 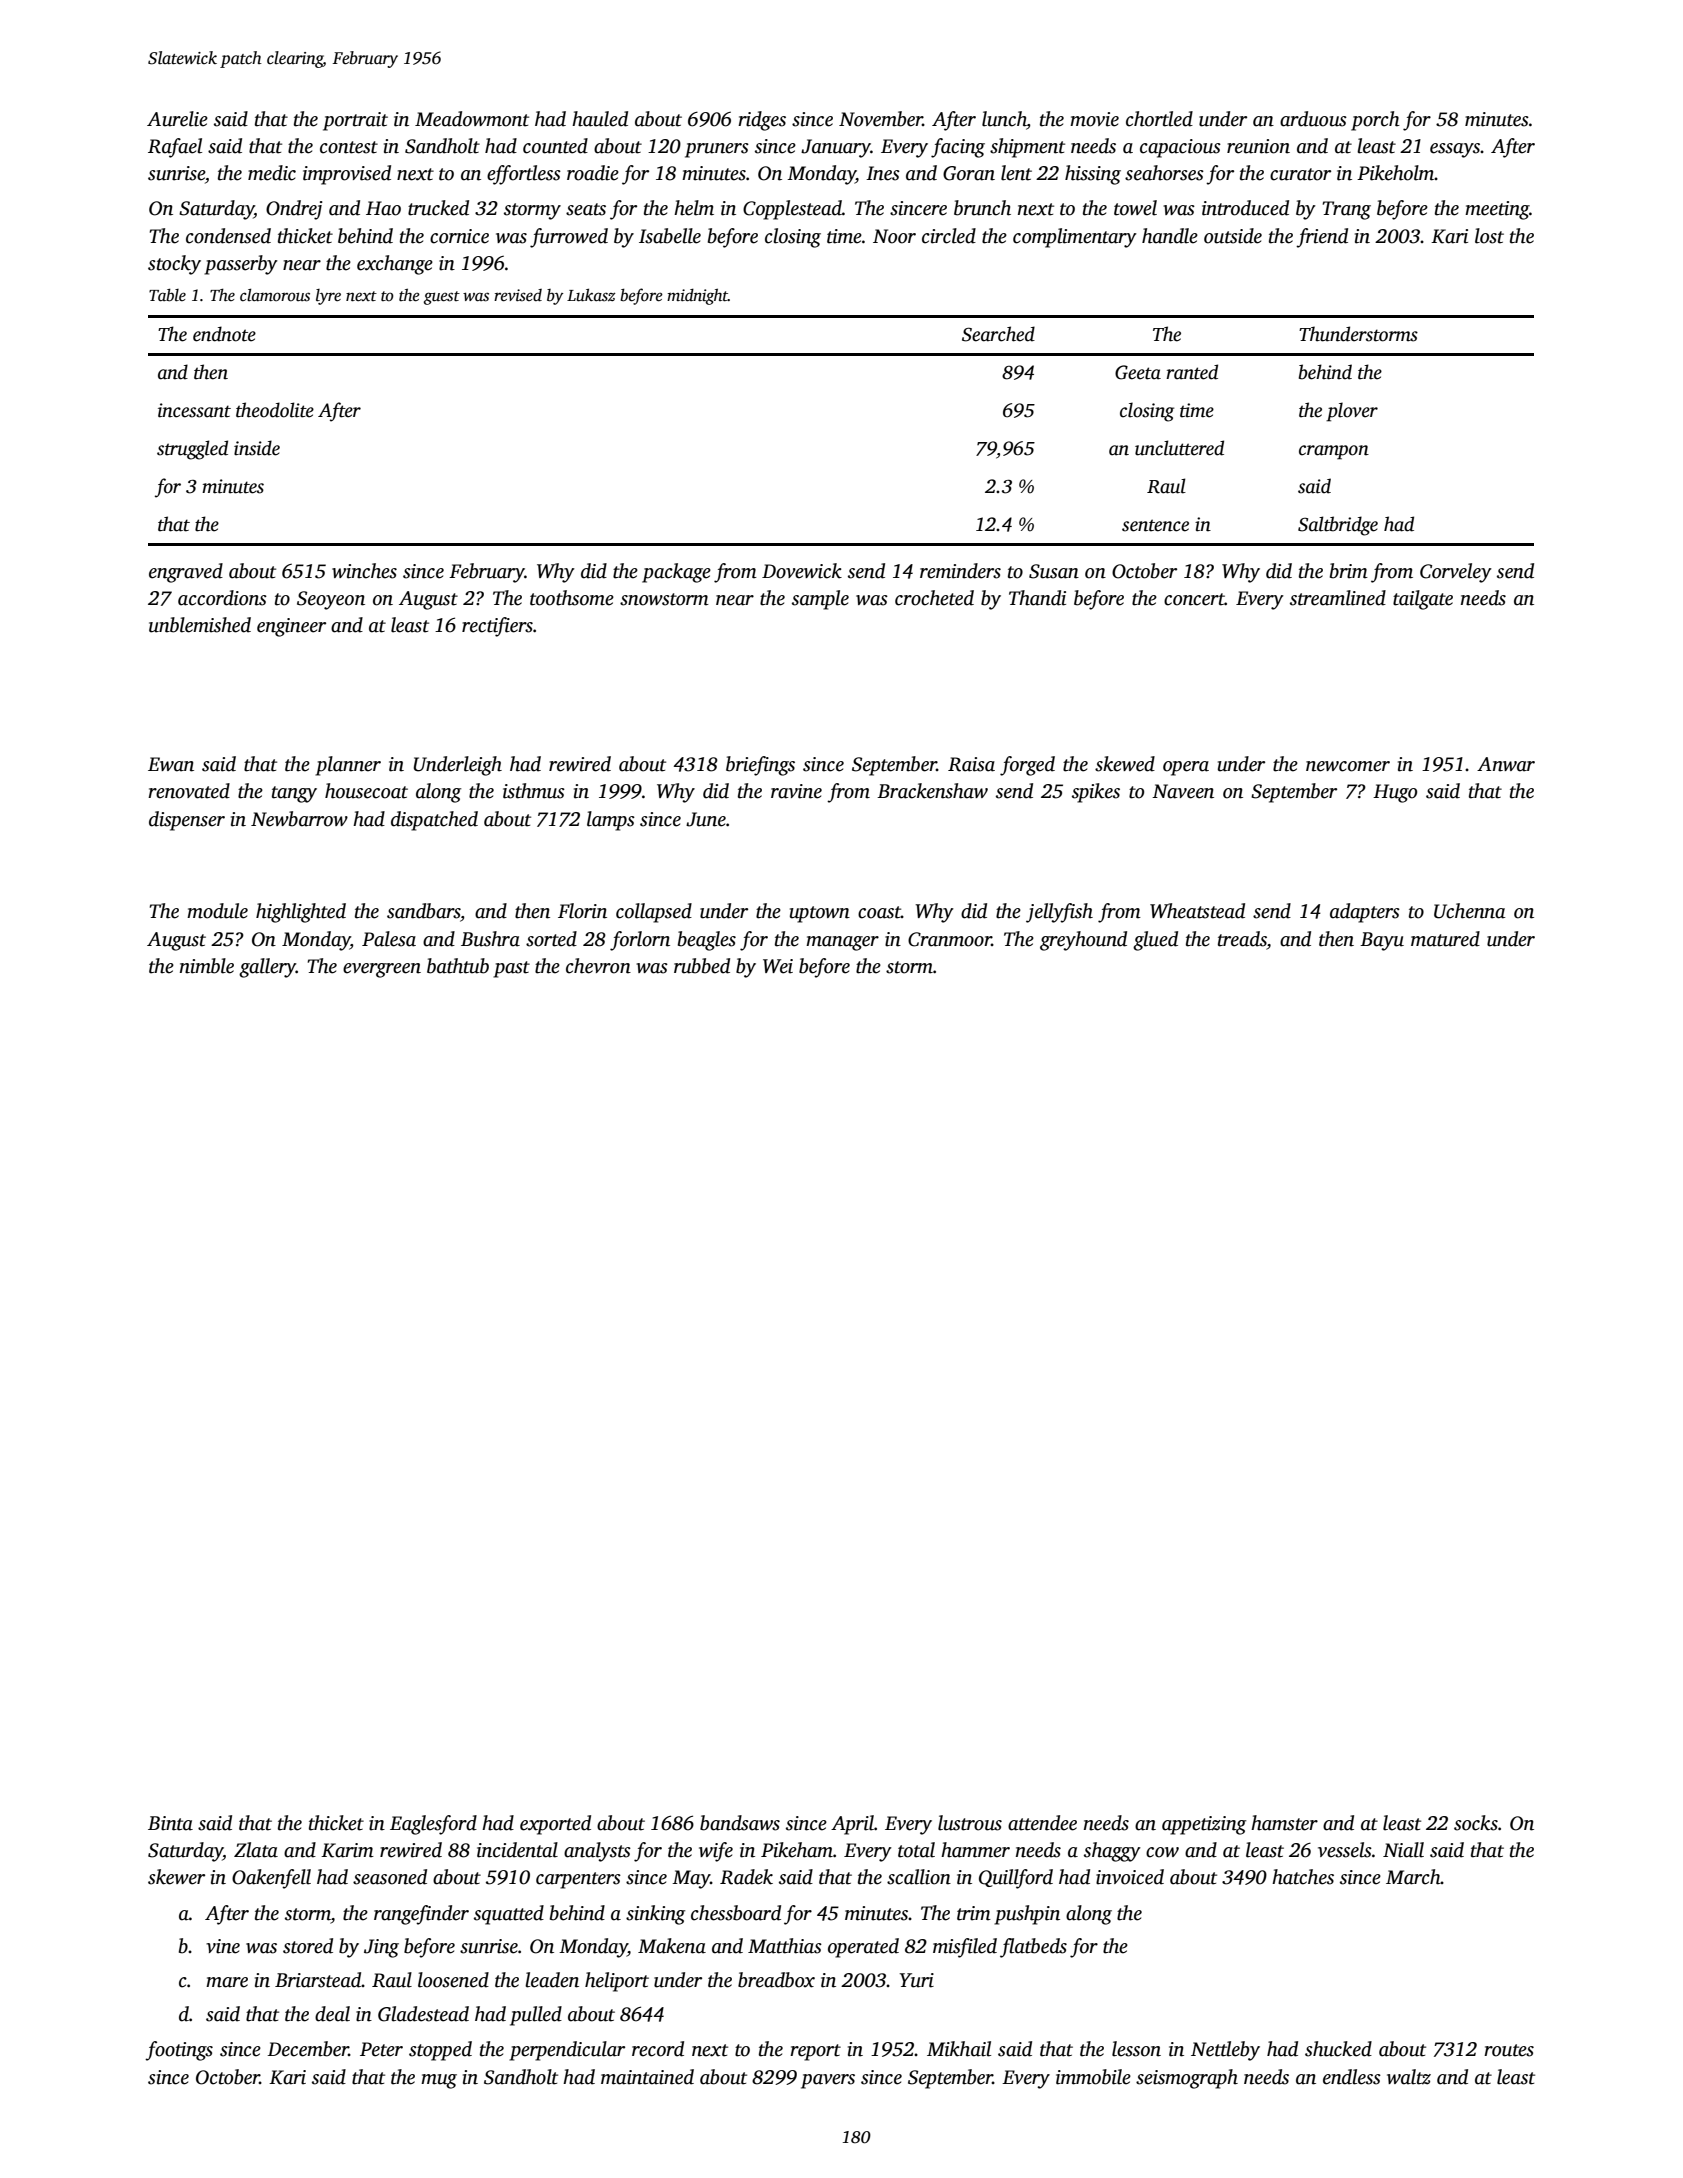 What do you see at coordinates (934, 598) in the document?
I see `crocheted` at bounding box center [934, 598].
